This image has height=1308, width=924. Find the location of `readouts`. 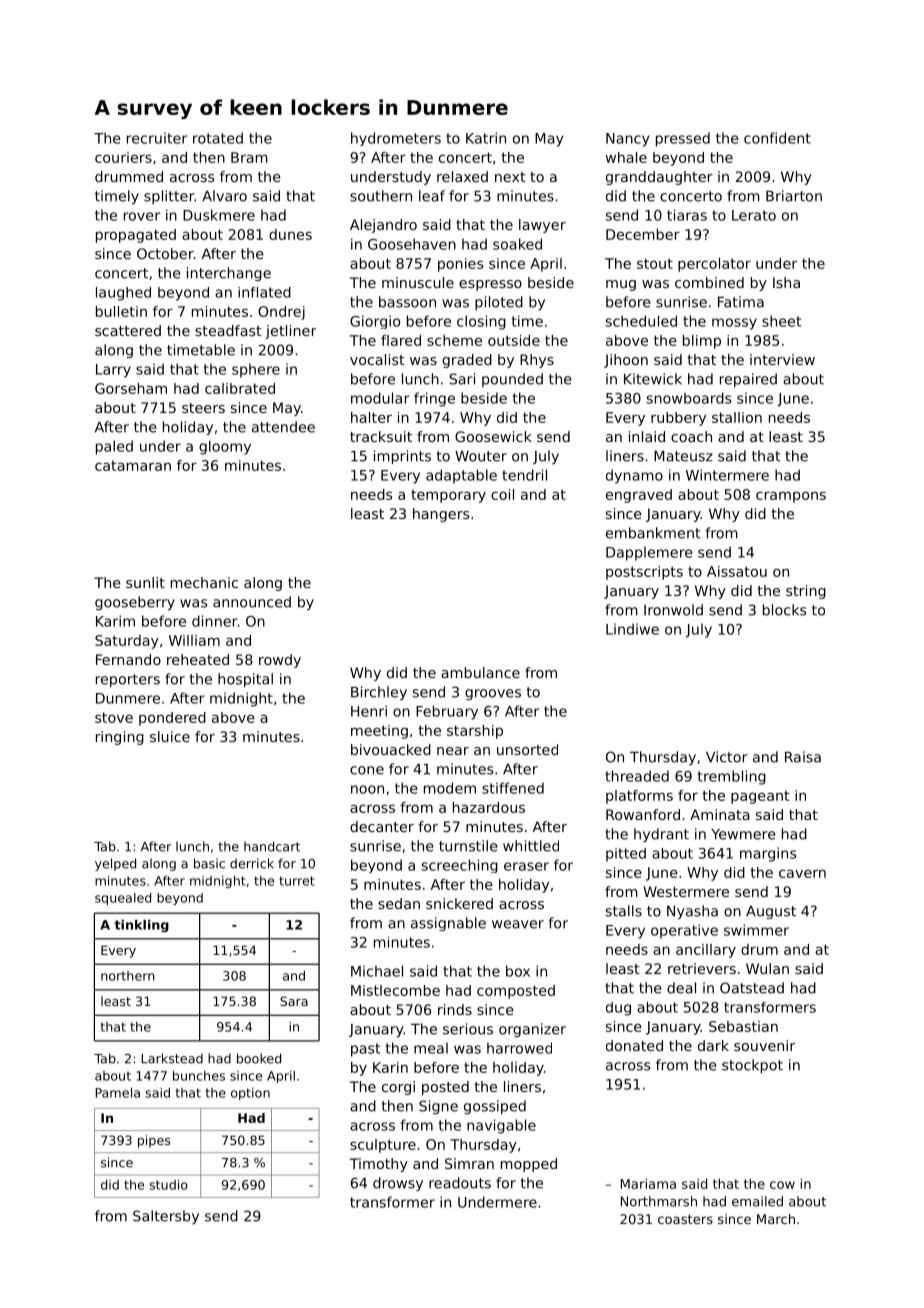

readouts is located at coordinates (460, 1183).
